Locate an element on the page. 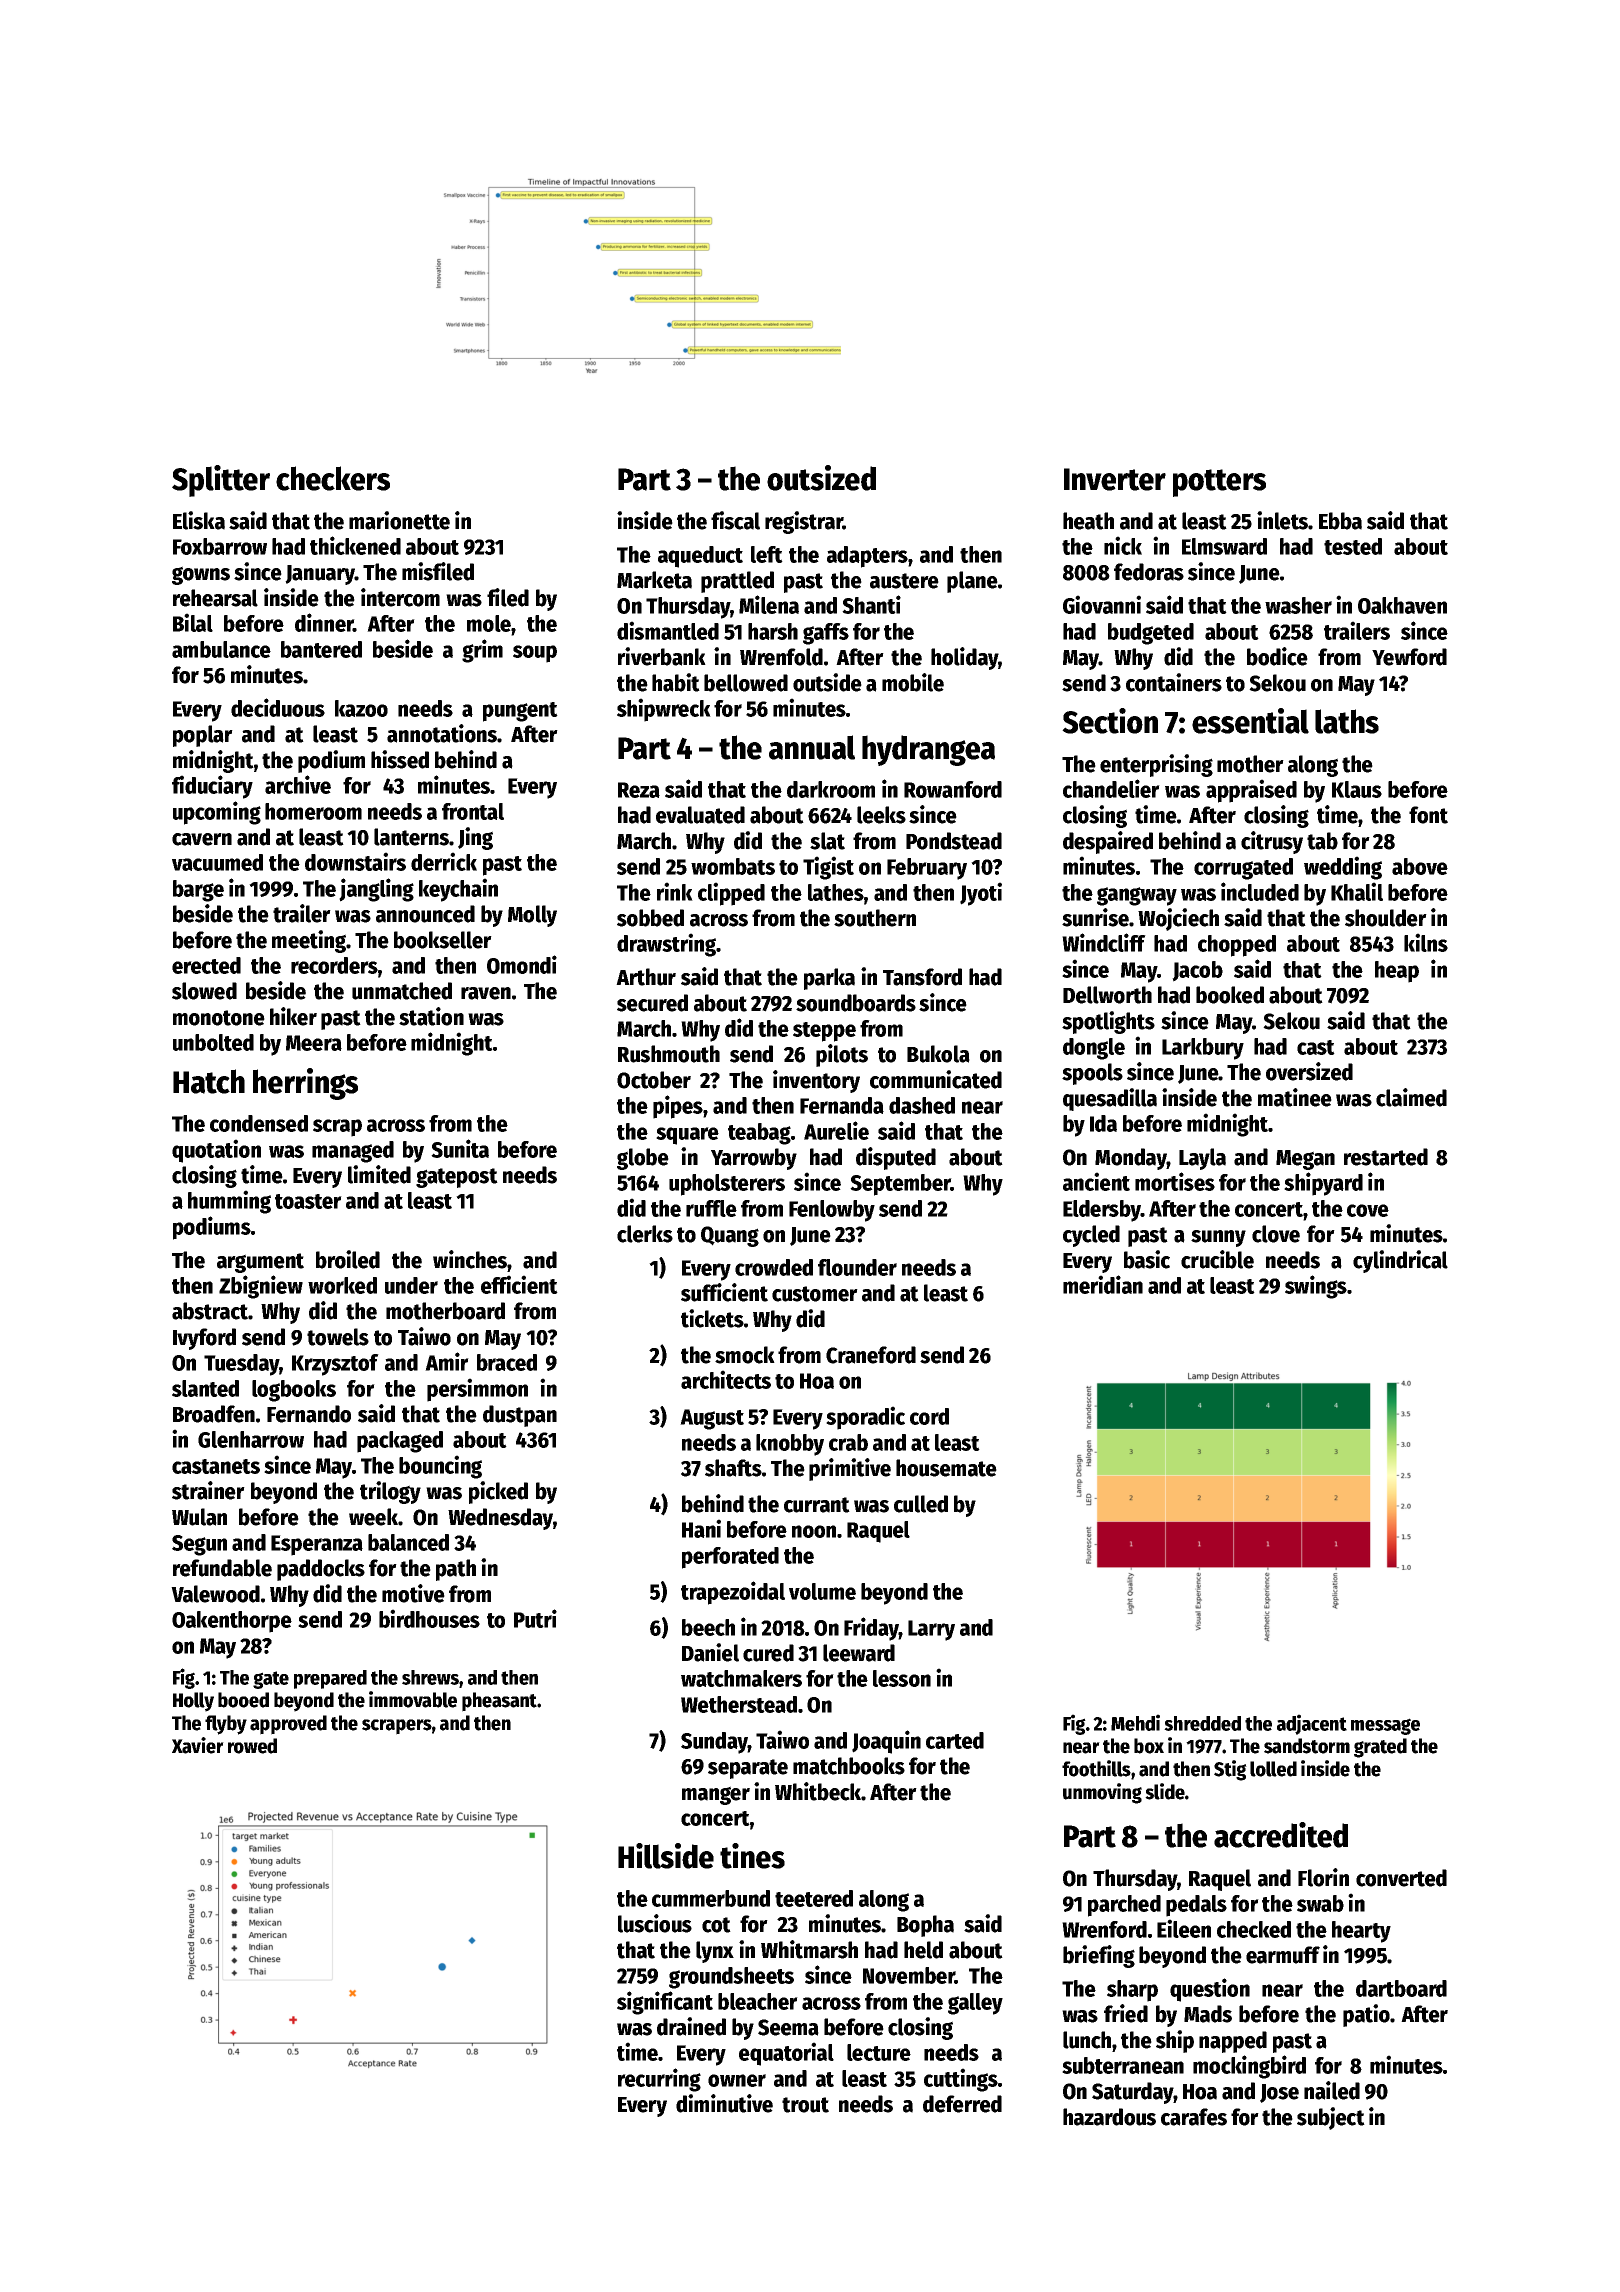 This document has height=2292, width=1620. outsized is located at coordinates (821, 478).
